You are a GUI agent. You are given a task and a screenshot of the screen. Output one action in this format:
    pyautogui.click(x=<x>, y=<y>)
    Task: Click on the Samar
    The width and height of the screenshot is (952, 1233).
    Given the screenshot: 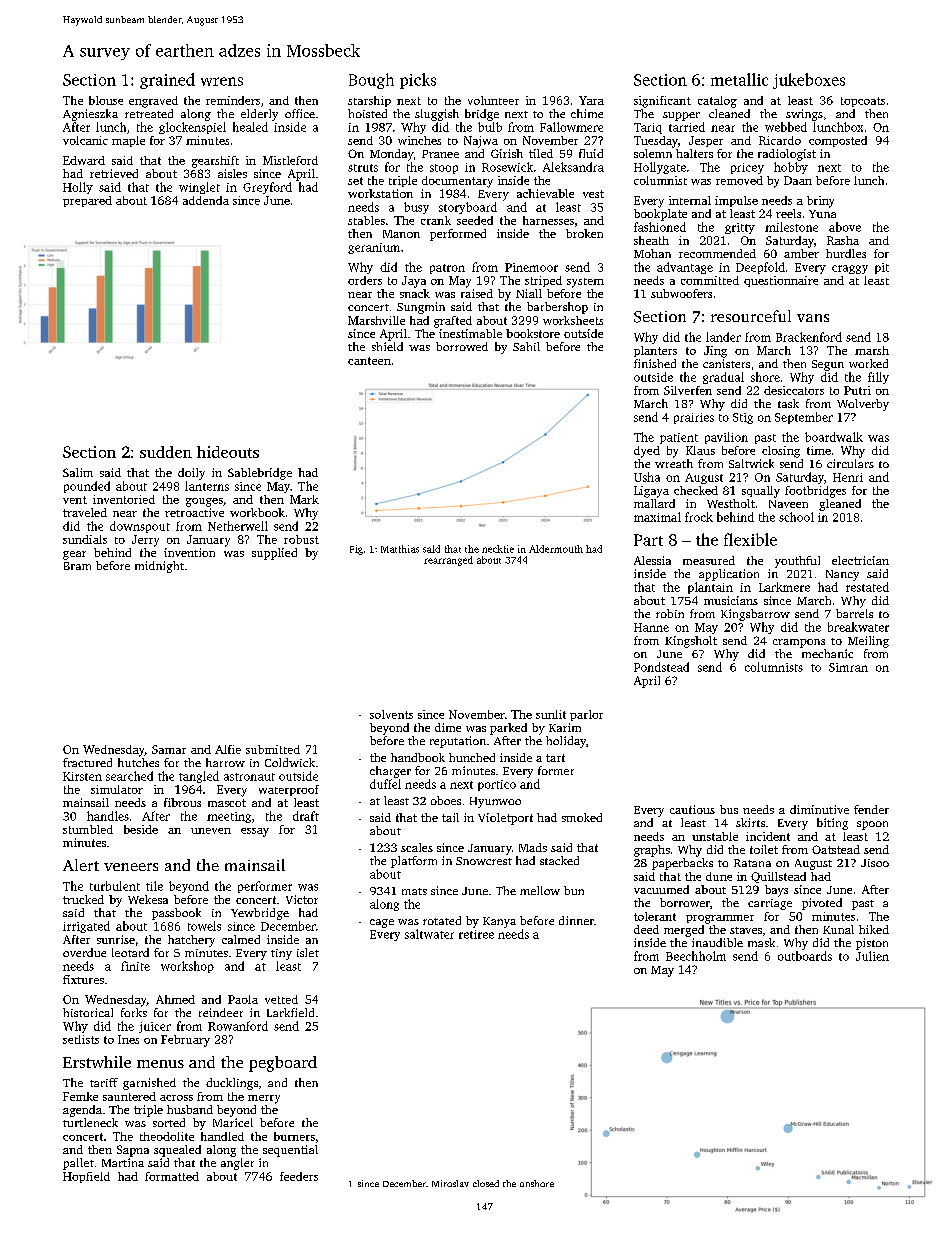 What is the action you would take?
    pyautogui.click(x=169, y=749)
